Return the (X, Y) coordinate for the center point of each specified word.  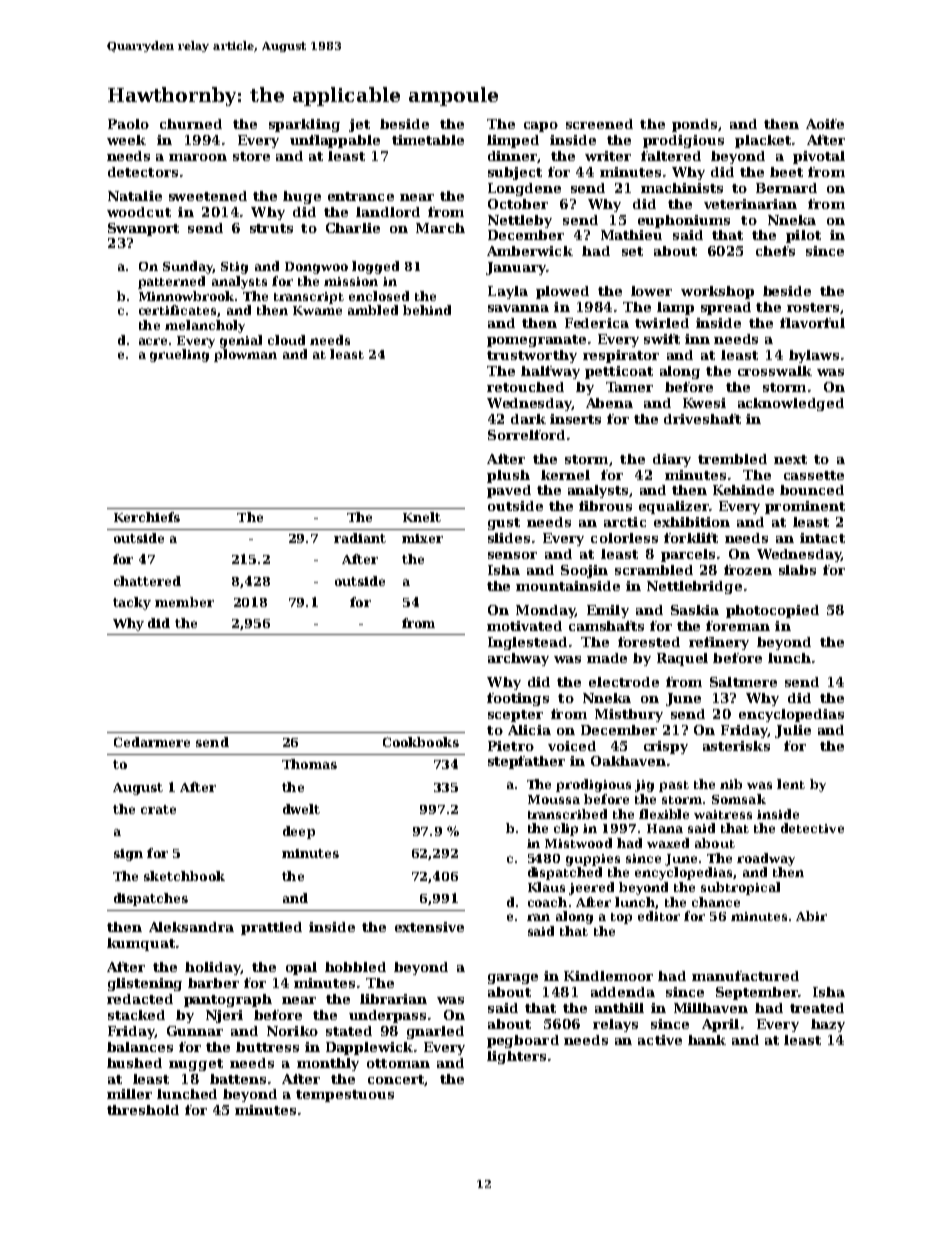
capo (541, 127)
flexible (664, 814)
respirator (621, 356)
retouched (525, 387)
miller (129, 1094)
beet (786, 172)
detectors (143, 172)
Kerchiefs (147, 517)
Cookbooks (421, 742)
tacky (132, 603)
